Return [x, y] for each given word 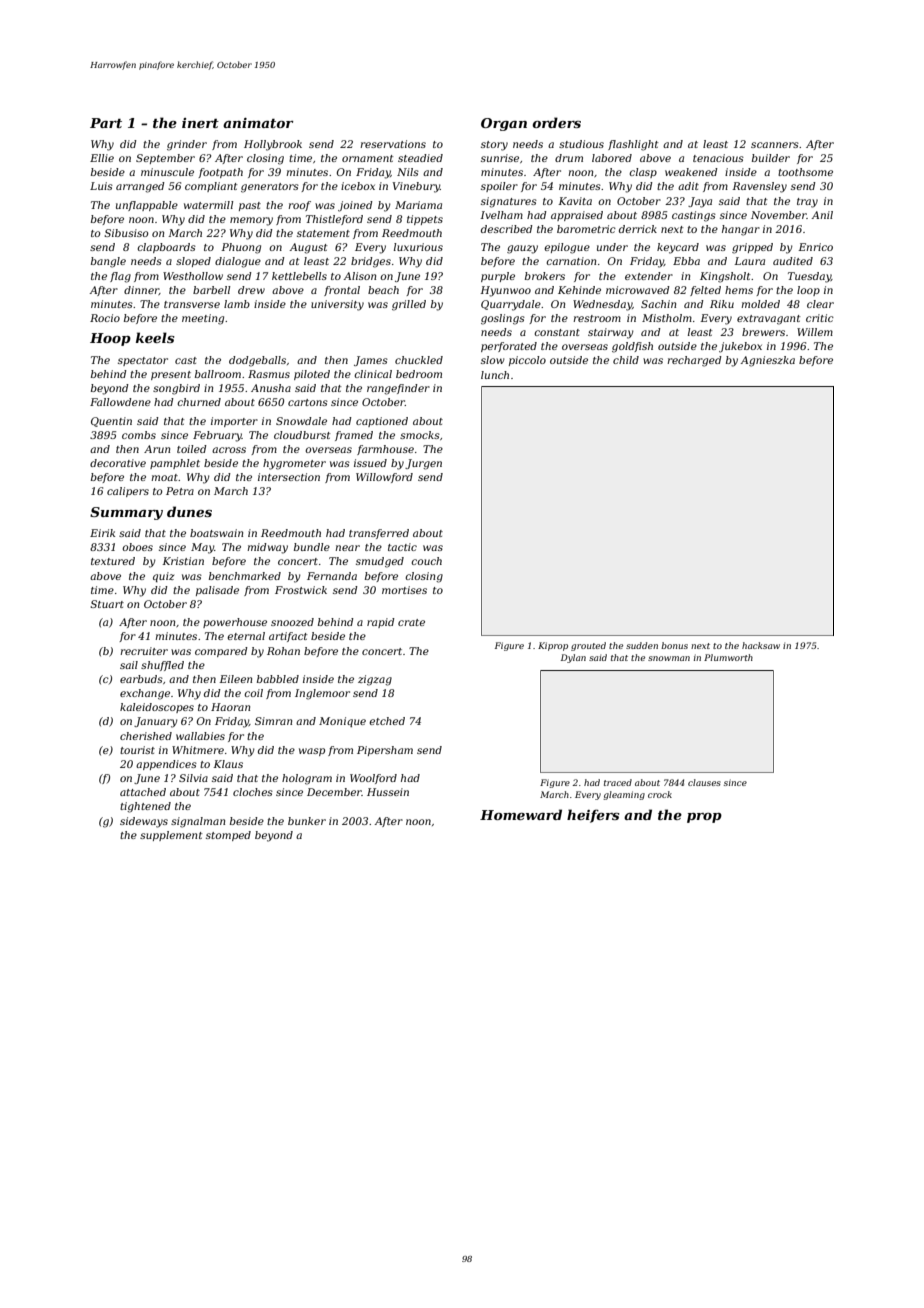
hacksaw [761, 645]
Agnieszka [767, 361]
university [337, 305]
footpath [220, 173]
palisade [217, 591]
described [507, 229]
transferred [379, 534]
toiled [192, 449]
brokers [545, 276]
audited [793, 261]
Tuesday [809, 277]
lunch [495, 375]
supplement [171, 836]
